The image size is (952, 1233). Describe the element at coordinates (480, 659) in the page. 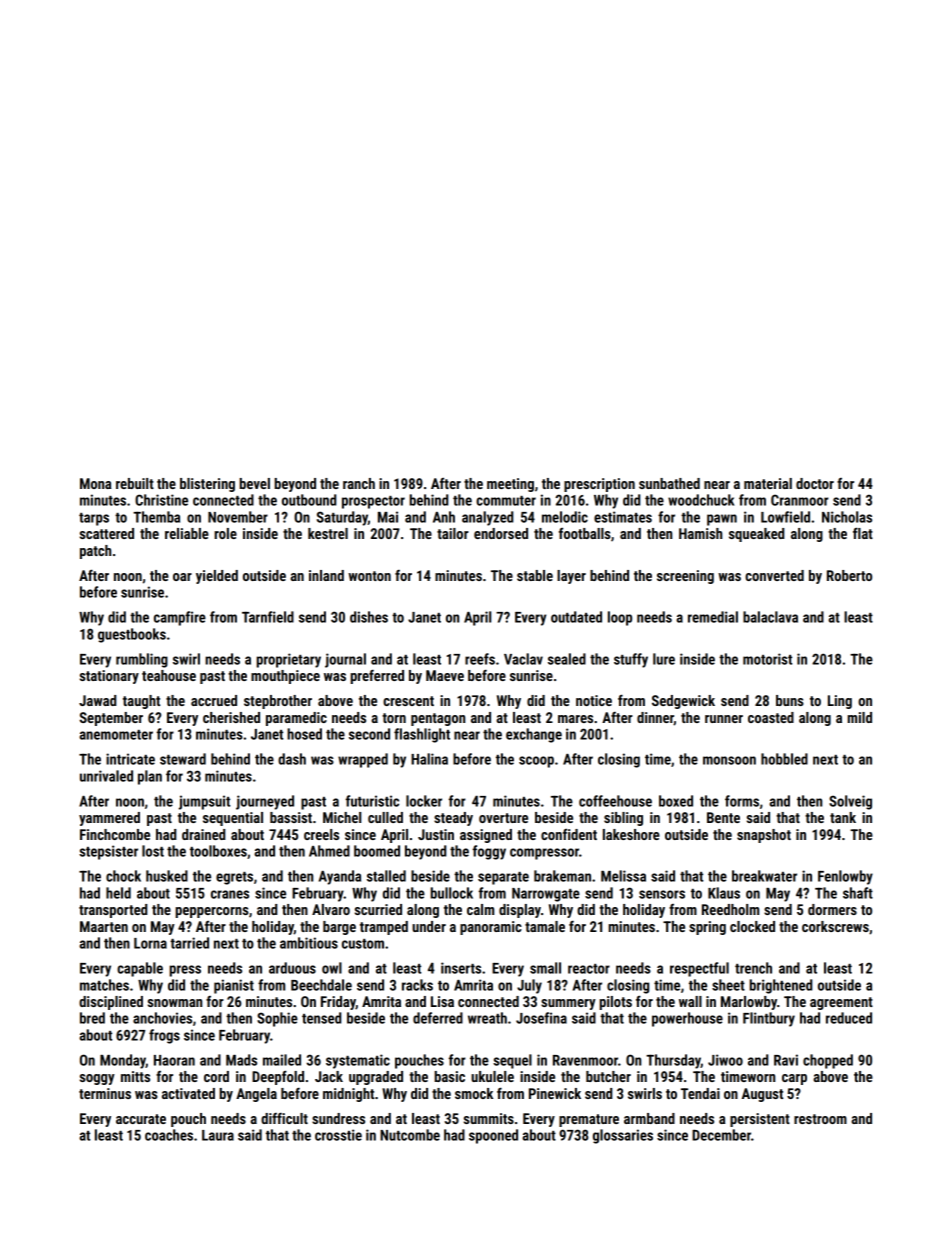

I see `reefs` at that location.
